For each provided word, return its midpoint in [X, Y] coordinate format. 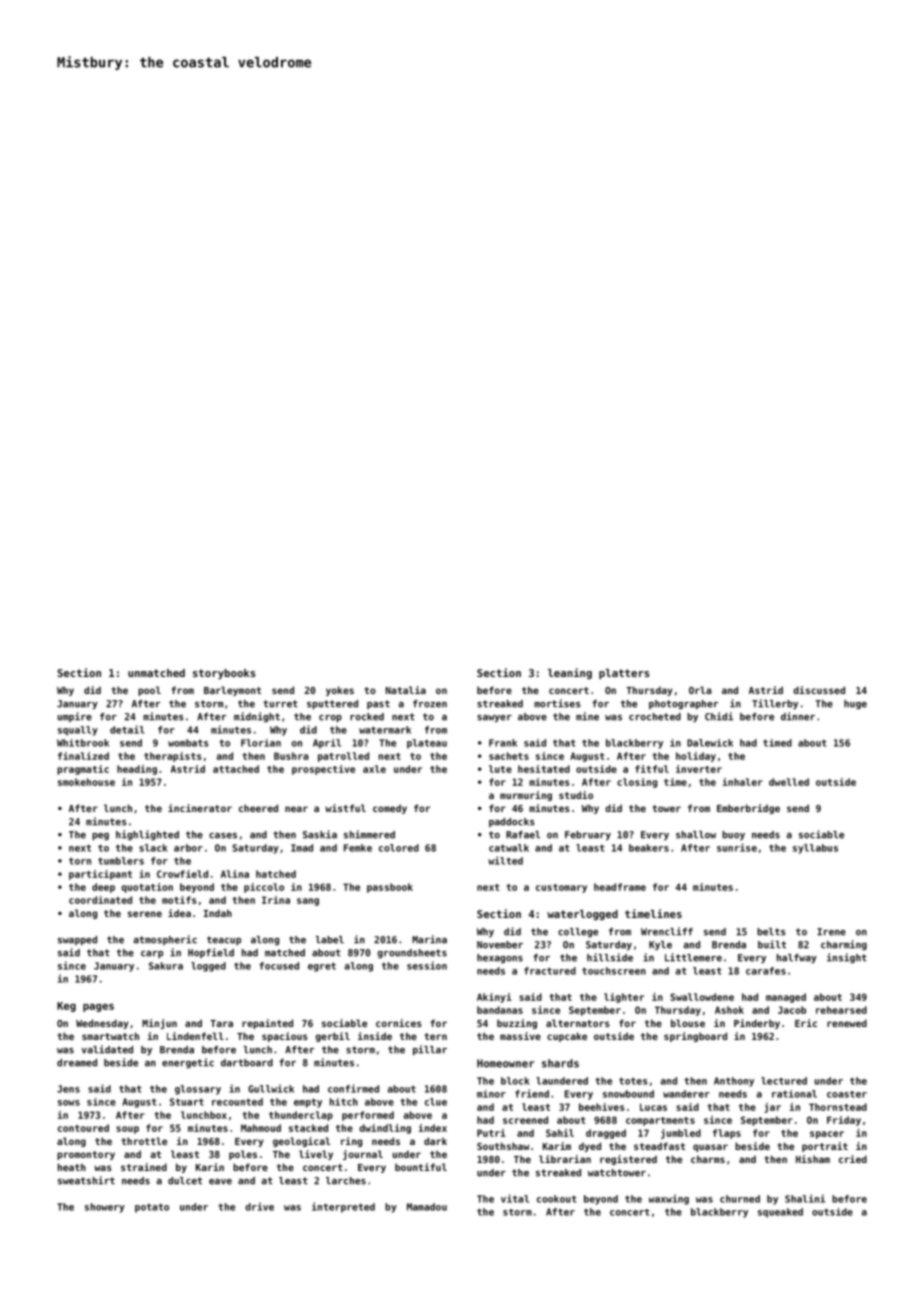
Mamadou [427, 1207]
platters [624, 674]
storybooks [224, 674]
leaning [570, 673]
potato [152, 1208]
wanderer [686, 1094]
